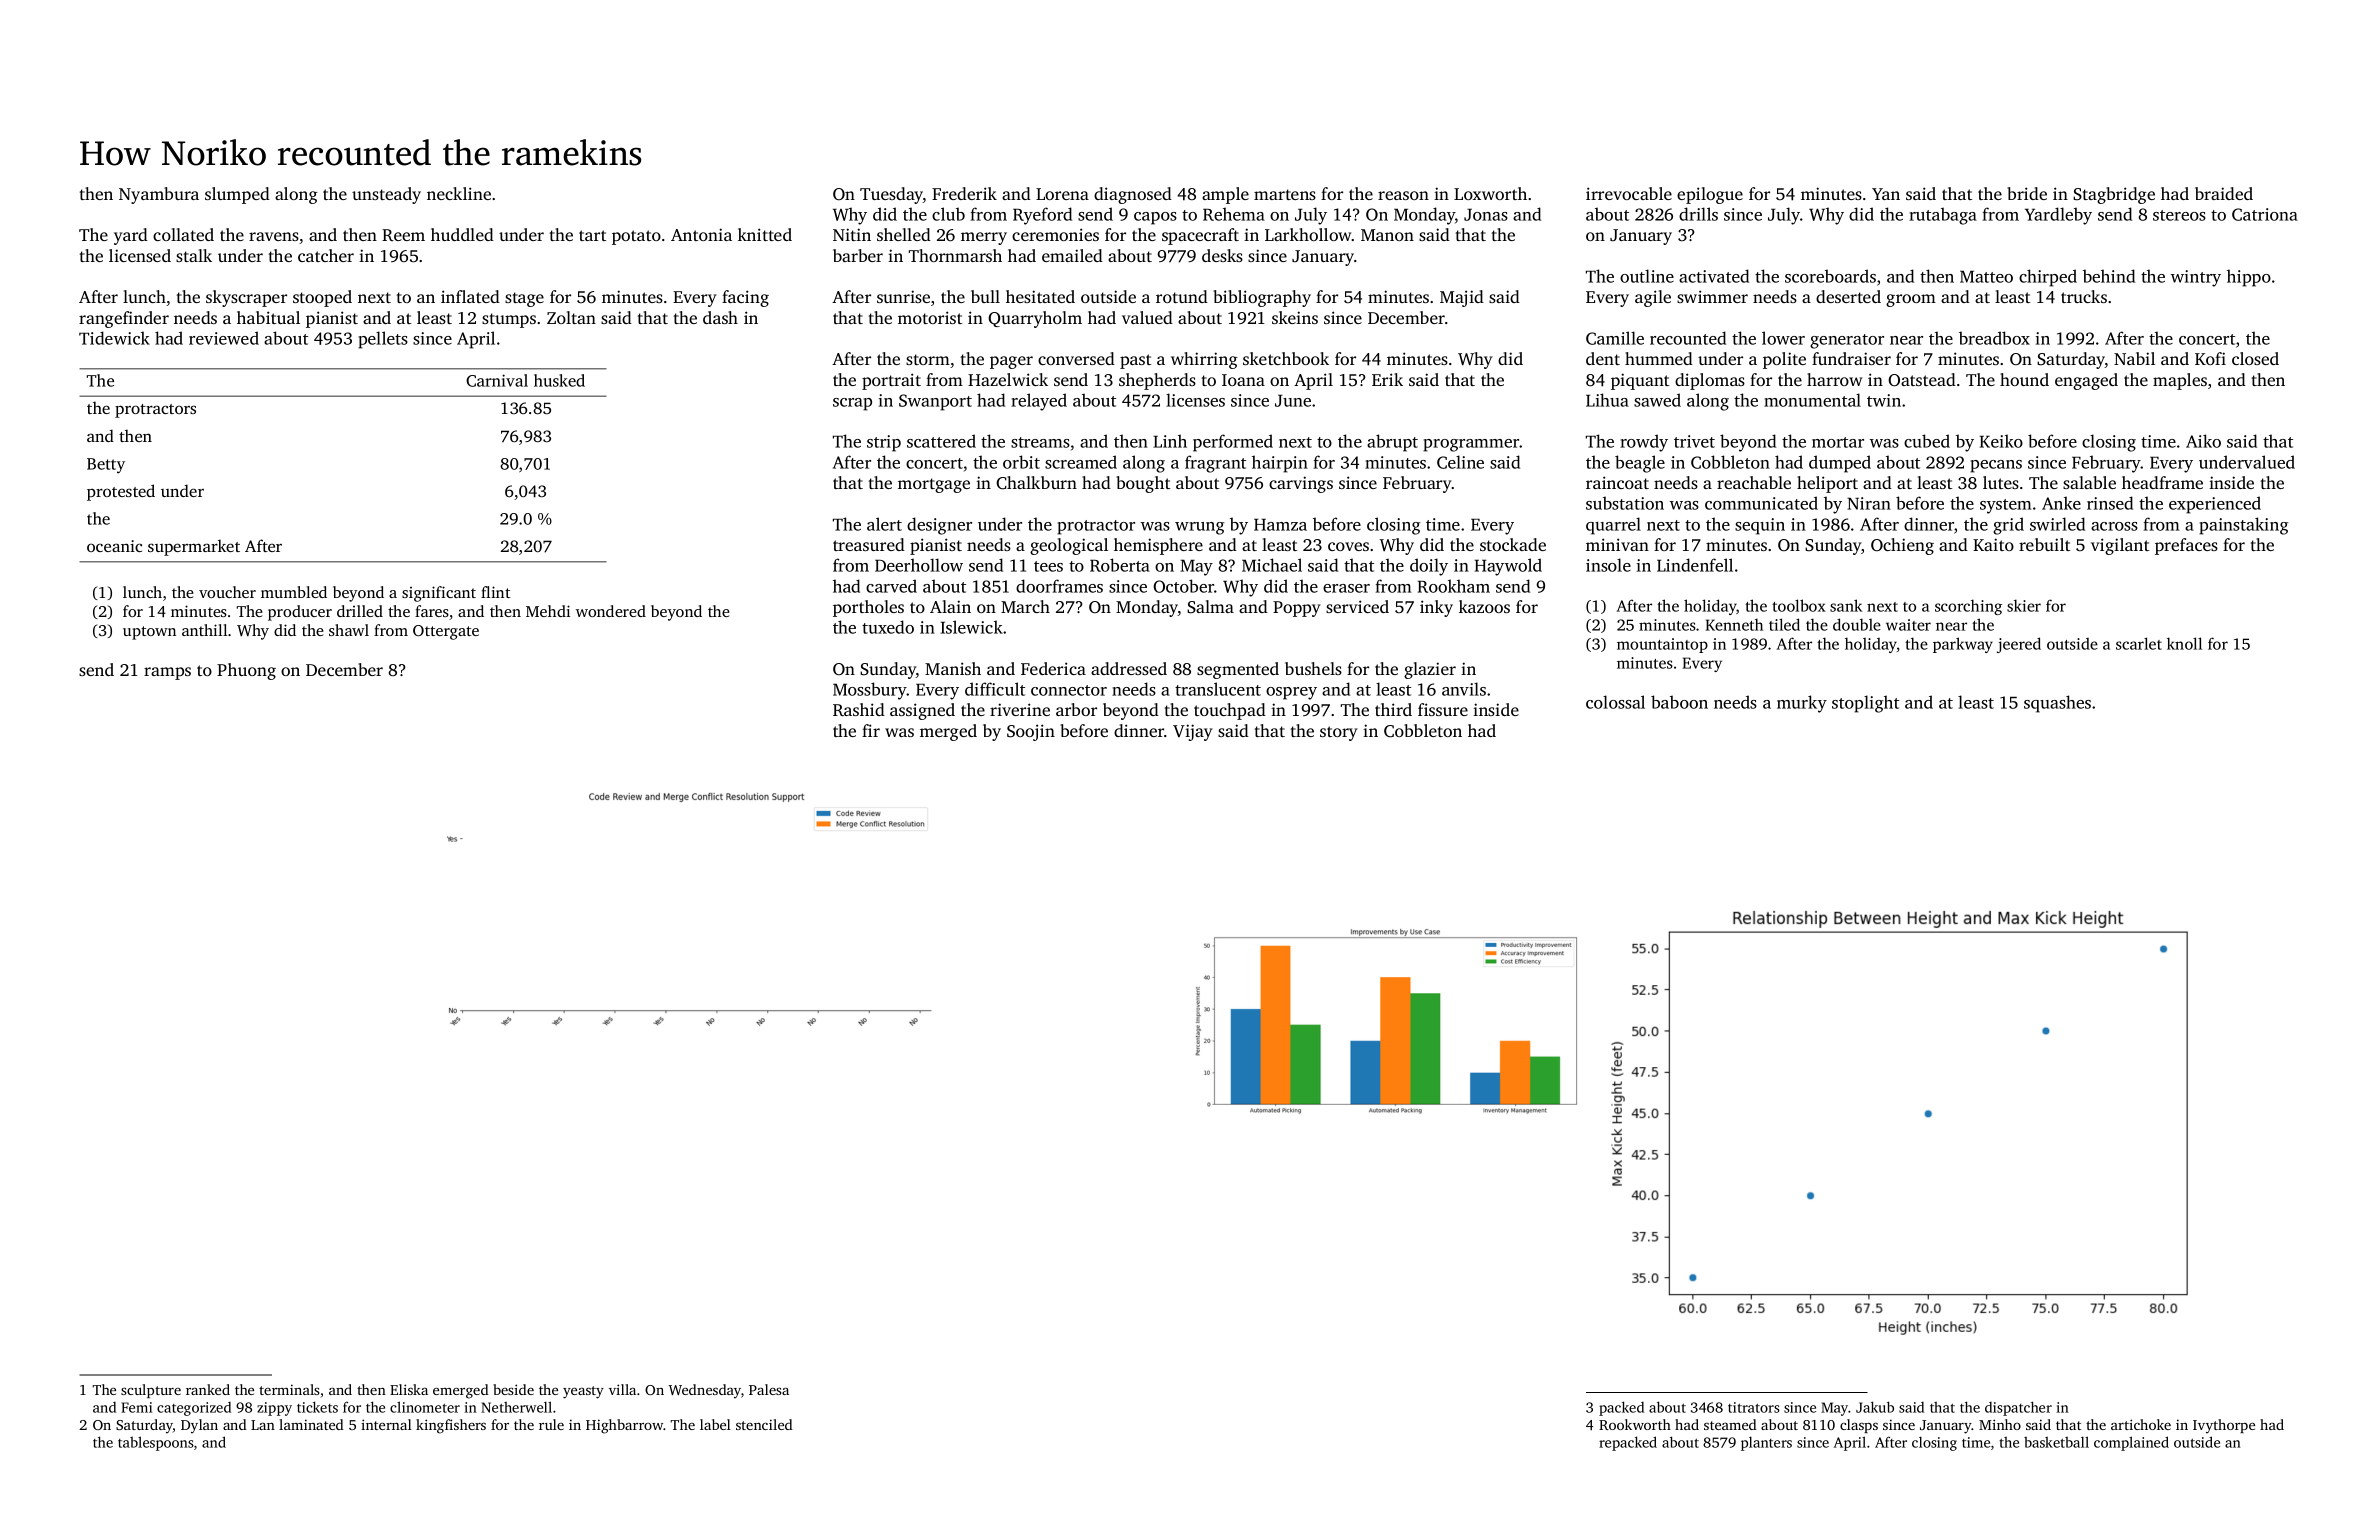  Describe the element at coordinates (237, 195) in the image. I see `slumped` at that location.
